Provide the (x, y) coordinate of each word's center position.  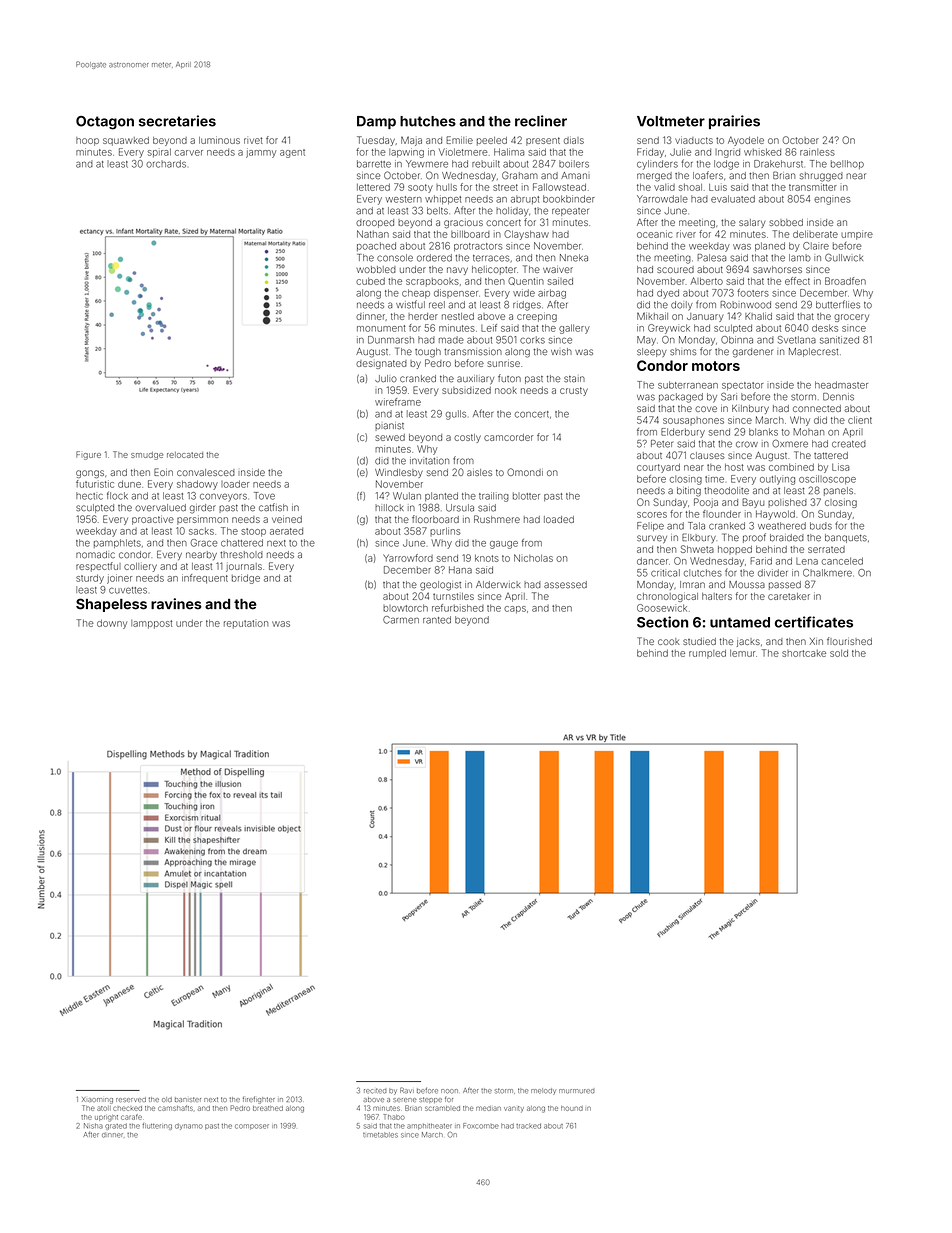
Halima (509, 152)
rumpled (707, 654)
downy (112, 624)
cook (669, 641)
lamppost (151, 624)
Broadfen (845, 281)
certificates (814, 622)
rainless (817, 152)
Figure (88, 455)
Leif (489, 328)
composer (252, 1127)
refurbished (458, 608)
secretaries (177, 121)
